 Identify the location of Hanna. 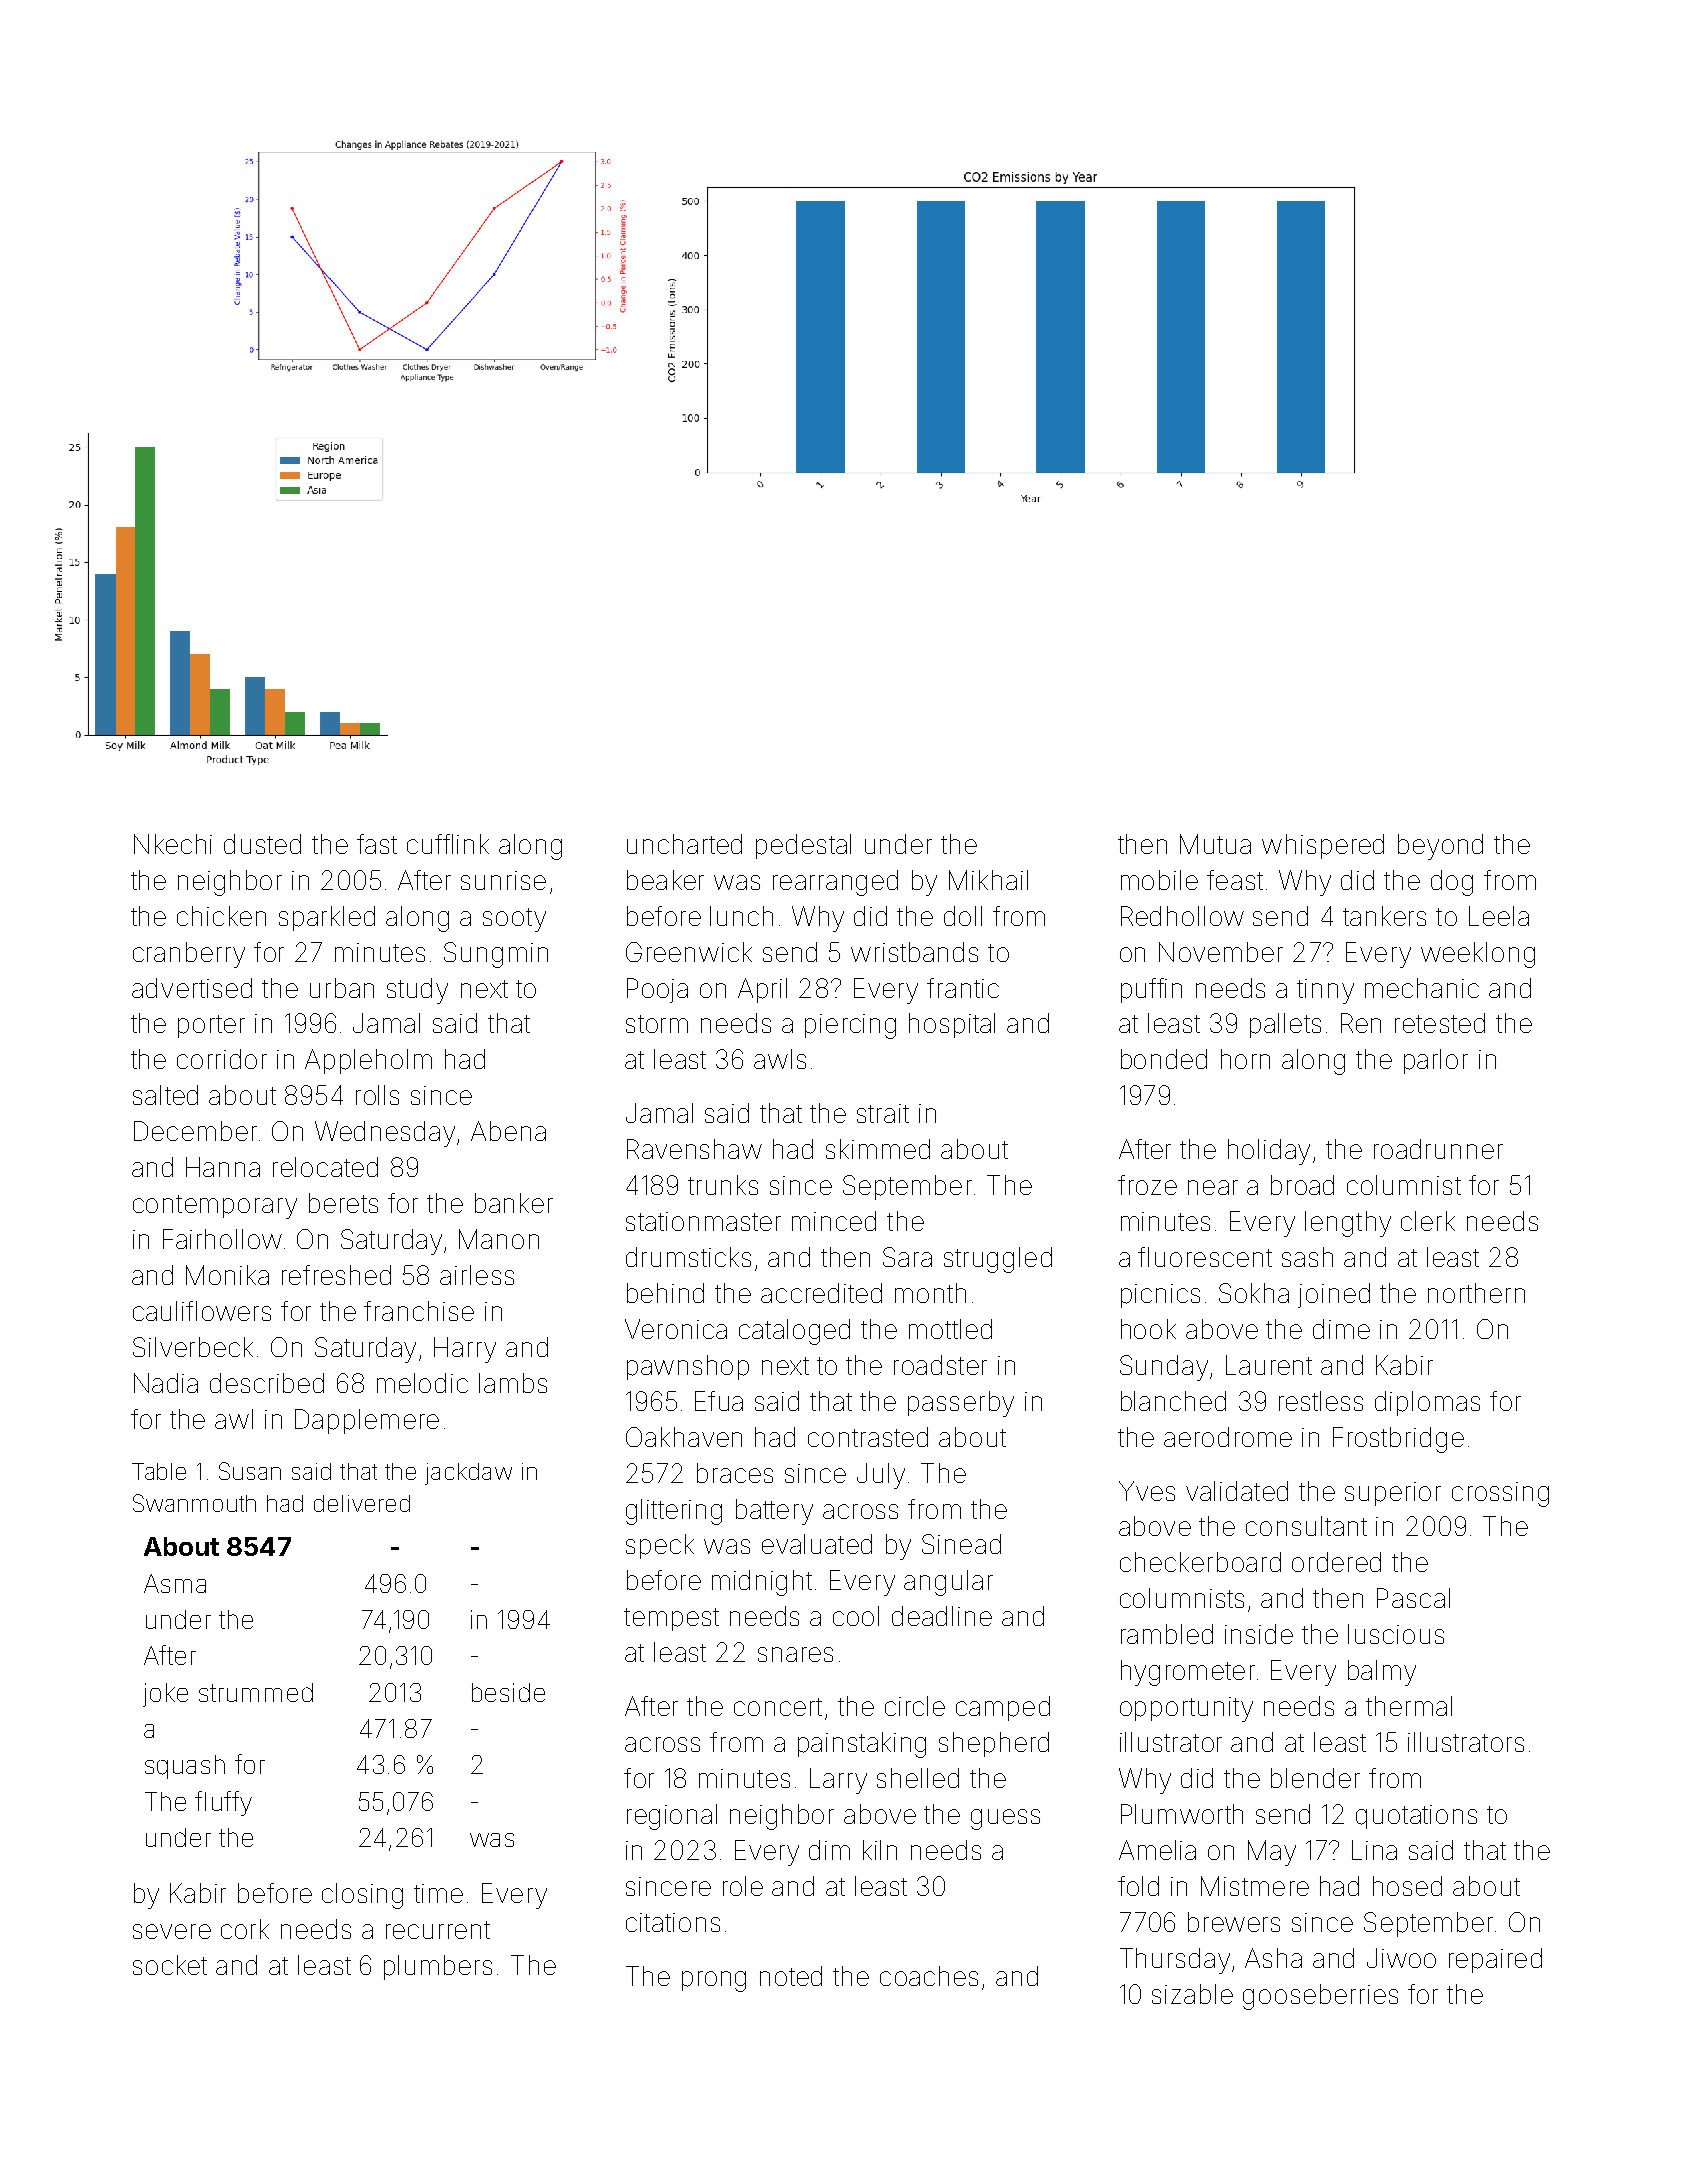
(223, 1167).
